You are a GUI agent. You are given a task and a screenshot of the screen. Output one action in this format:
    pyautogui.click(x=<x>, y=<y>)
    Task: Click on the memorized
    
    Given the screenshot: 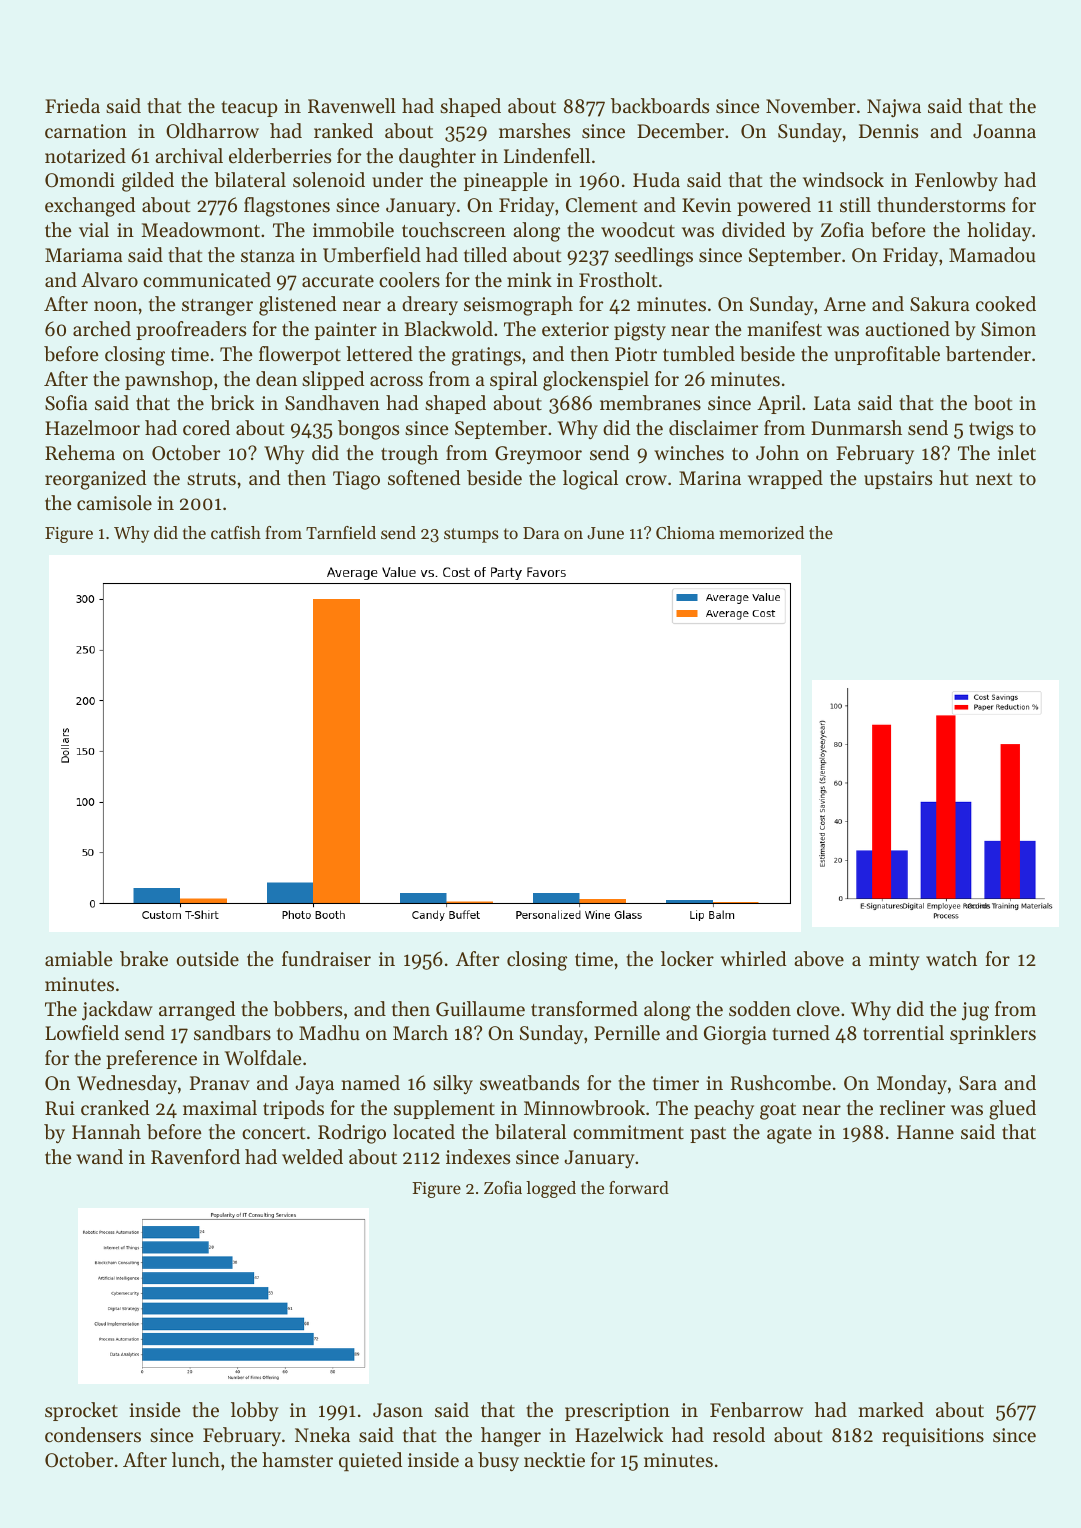 What is the action you would take?
    pyautogui.click(x=761, y=532)
